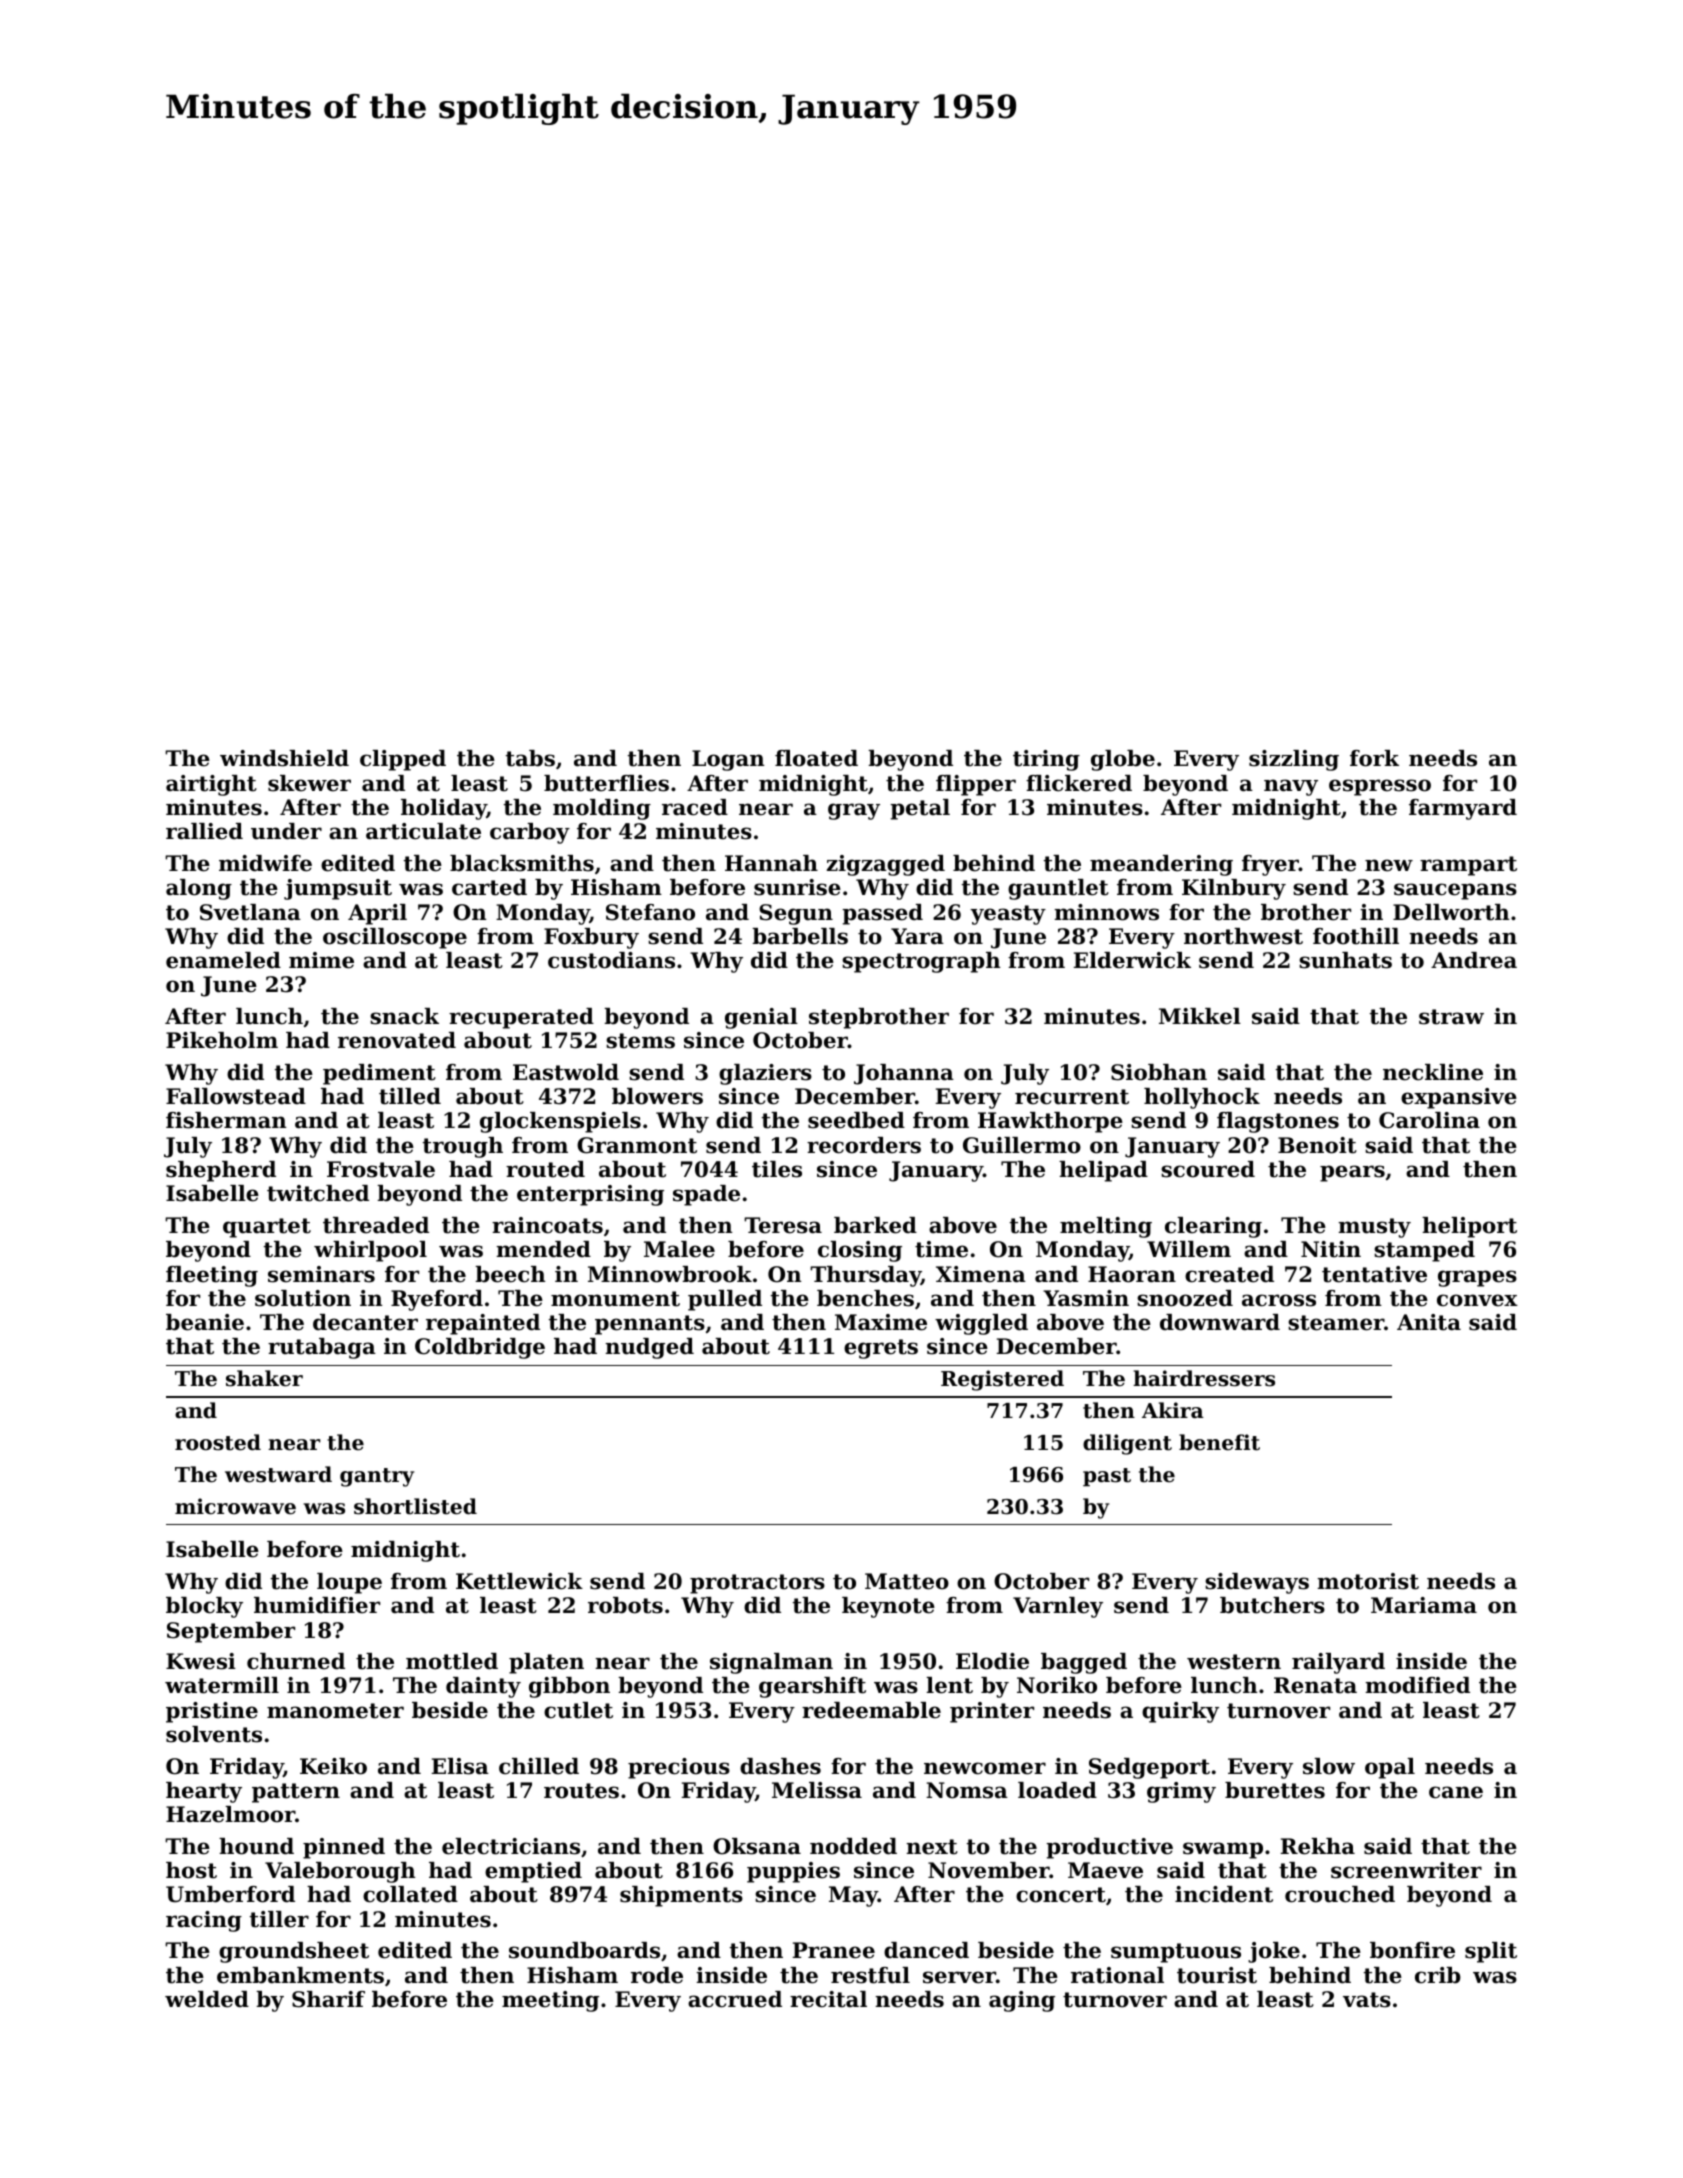 This screenshot has width=1683, height=2178. What do you see at coordinates (1294, 760) in the screenshot?
I see `sizzling` at bounding box center [1294, 760].
